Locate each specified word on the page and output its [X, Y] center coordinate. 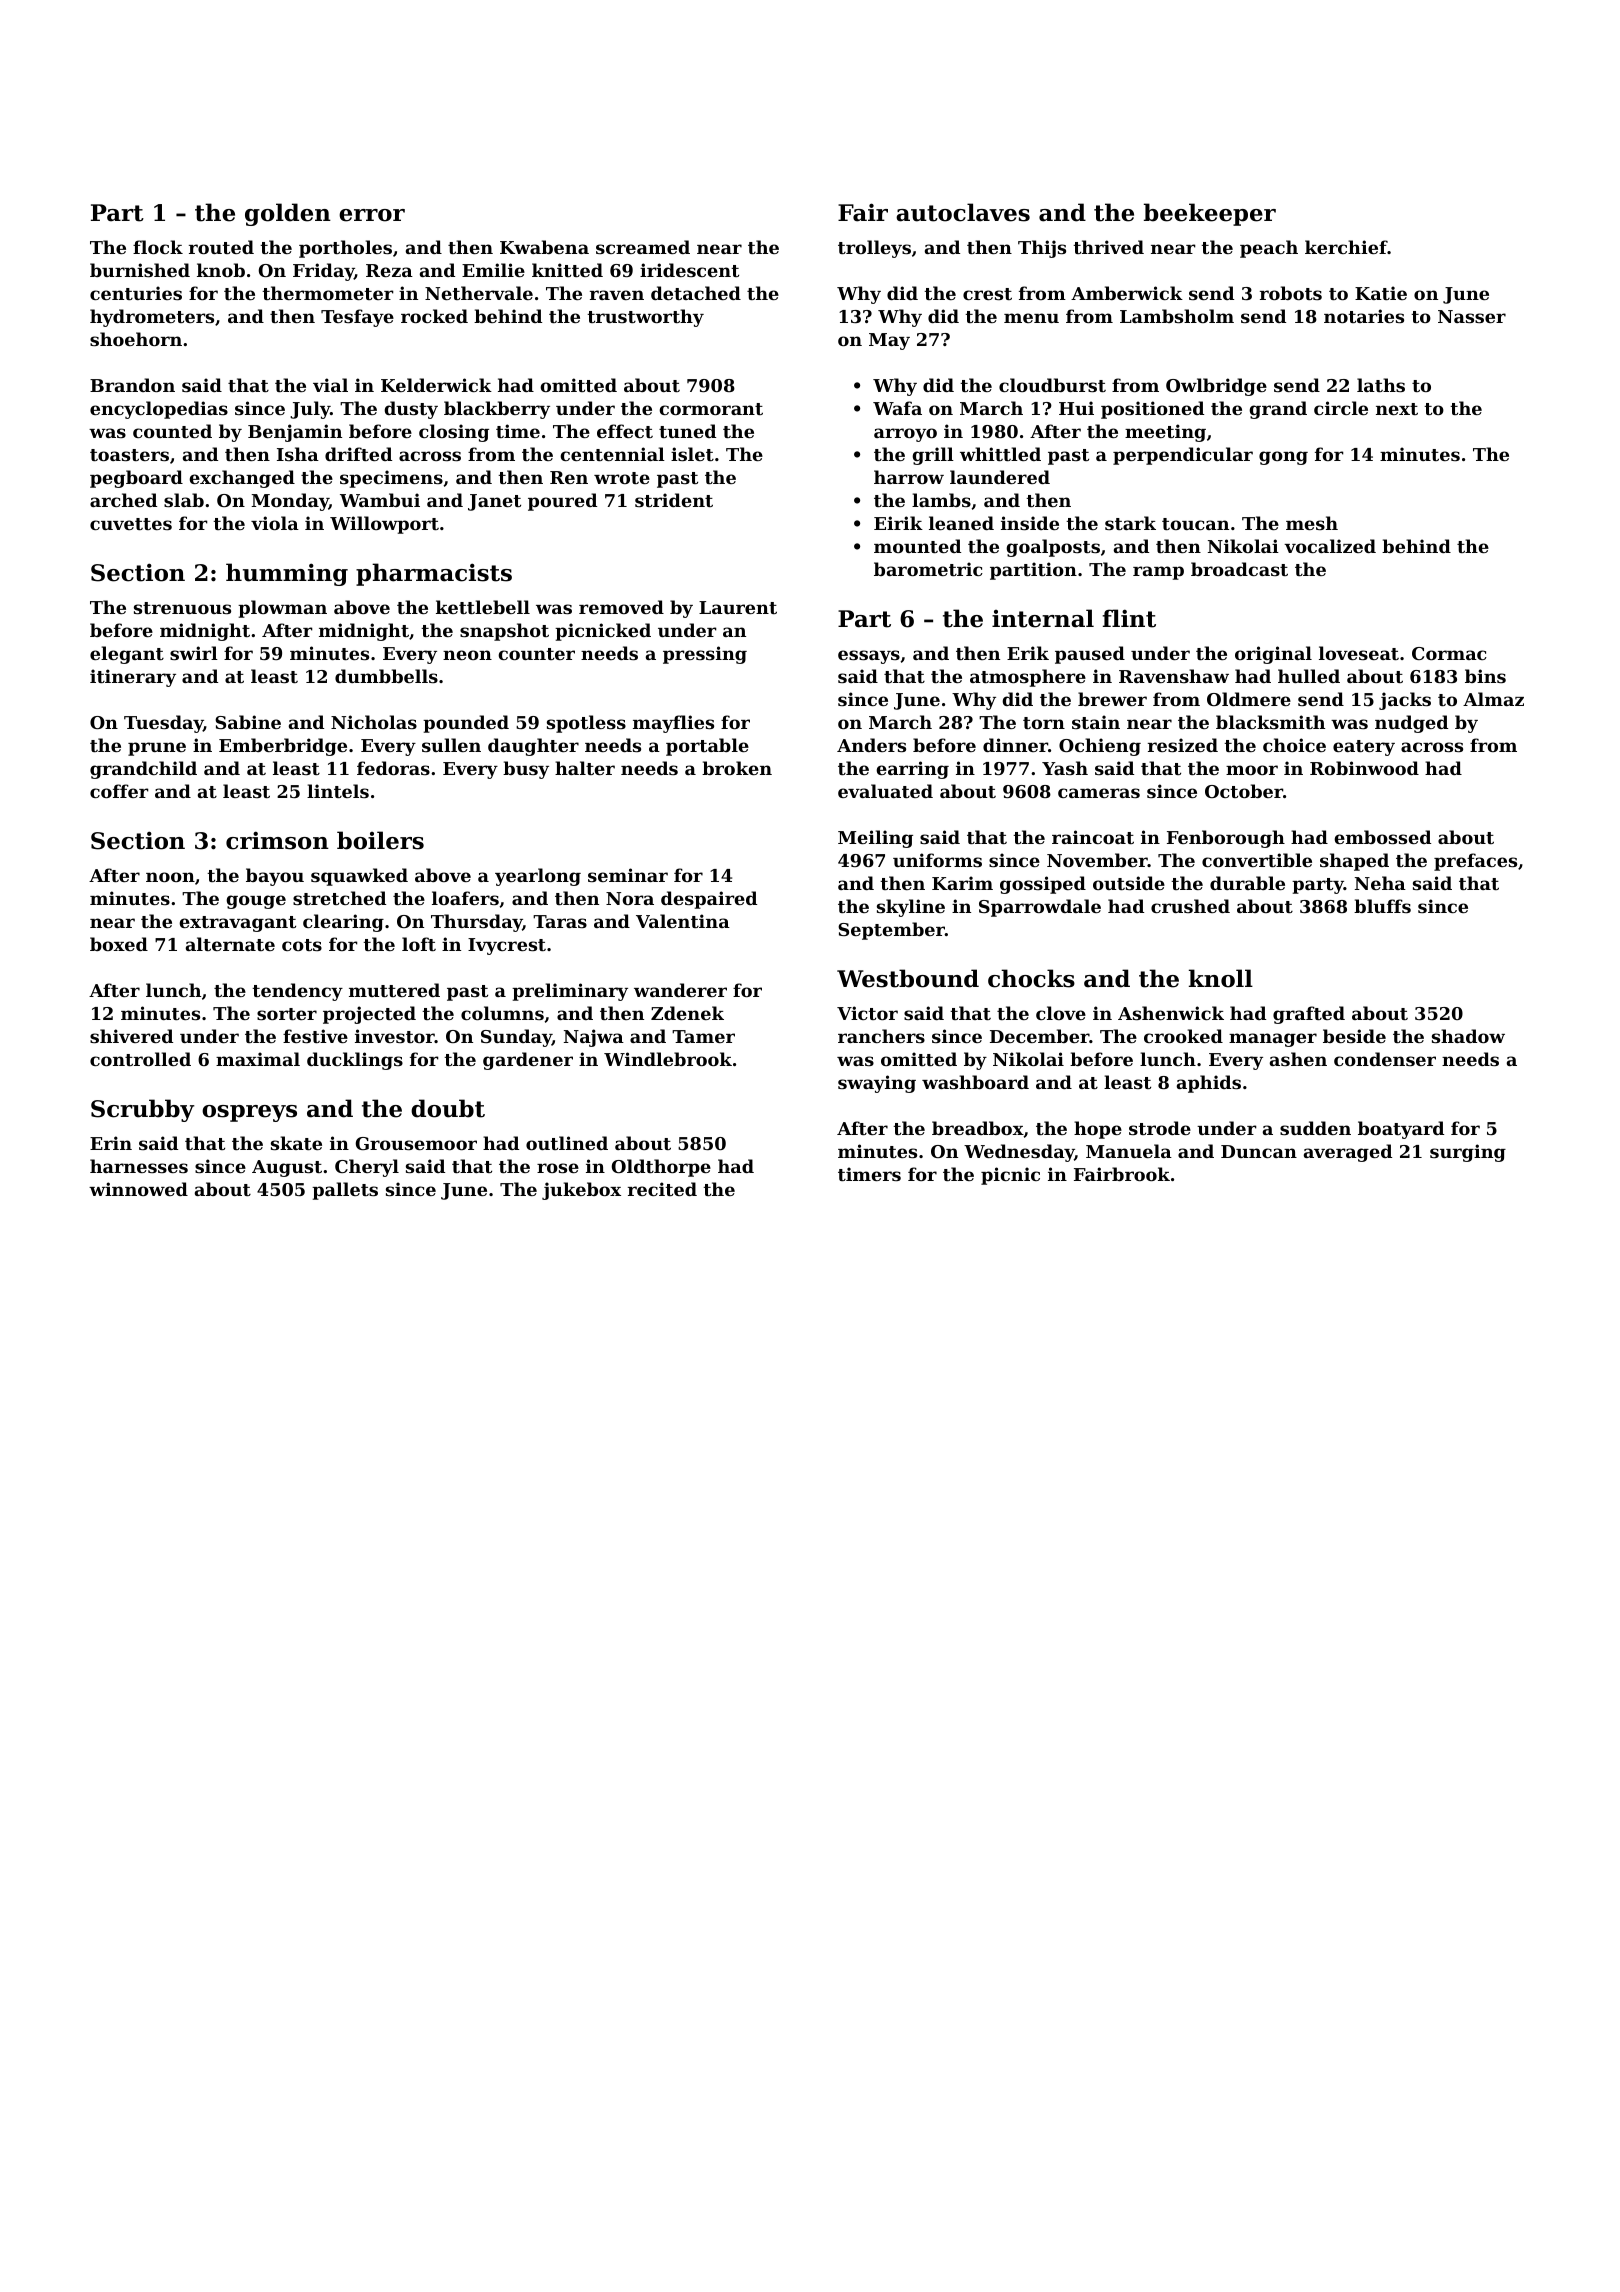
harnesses [139, 1166]
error [372, 215]
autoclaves [963, 212]
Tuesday [163, 724]
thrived [1108, 247]
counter [536, 654]
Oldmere [1249, 699]
